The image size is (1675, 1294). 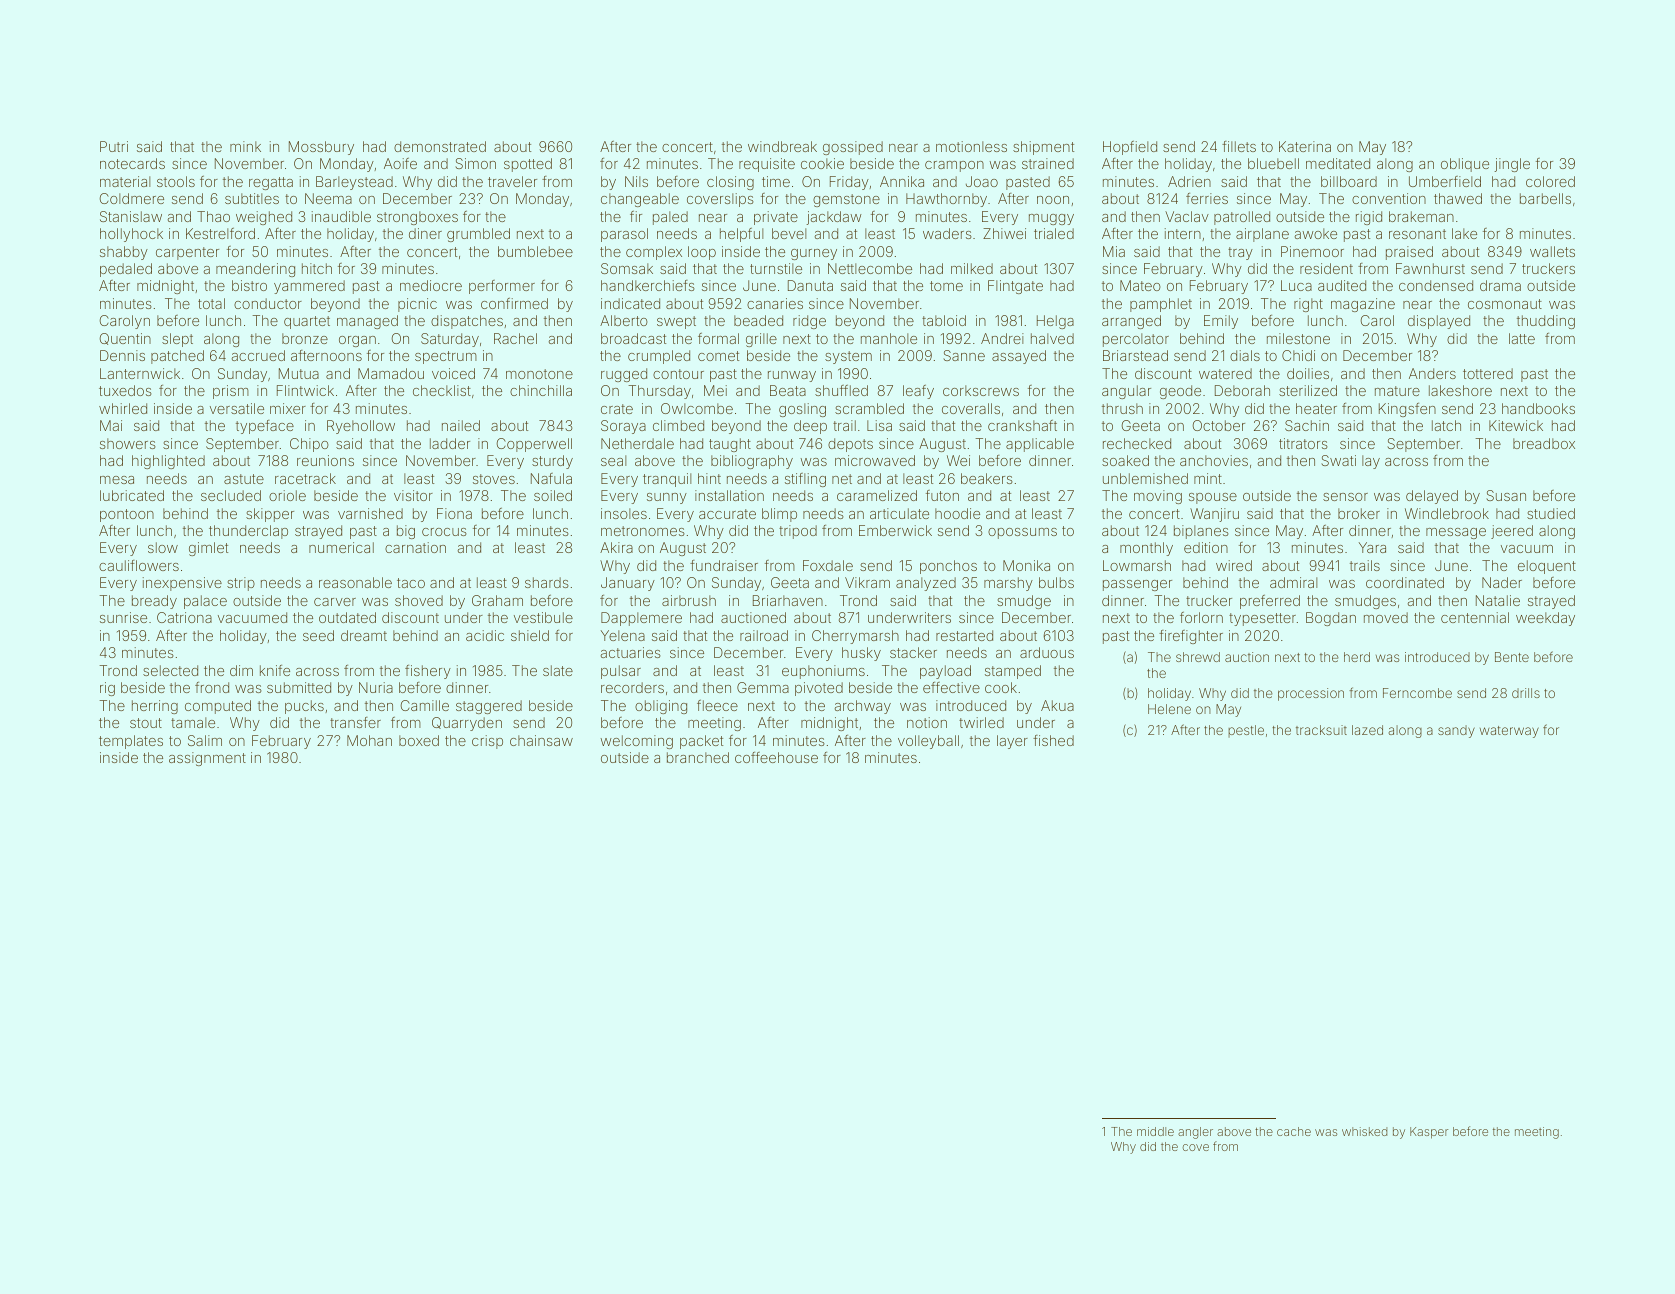 What do you see at coordinates (1551, 513) in the screenshot?
I see `studied` at bounding box center [1551, 513].
